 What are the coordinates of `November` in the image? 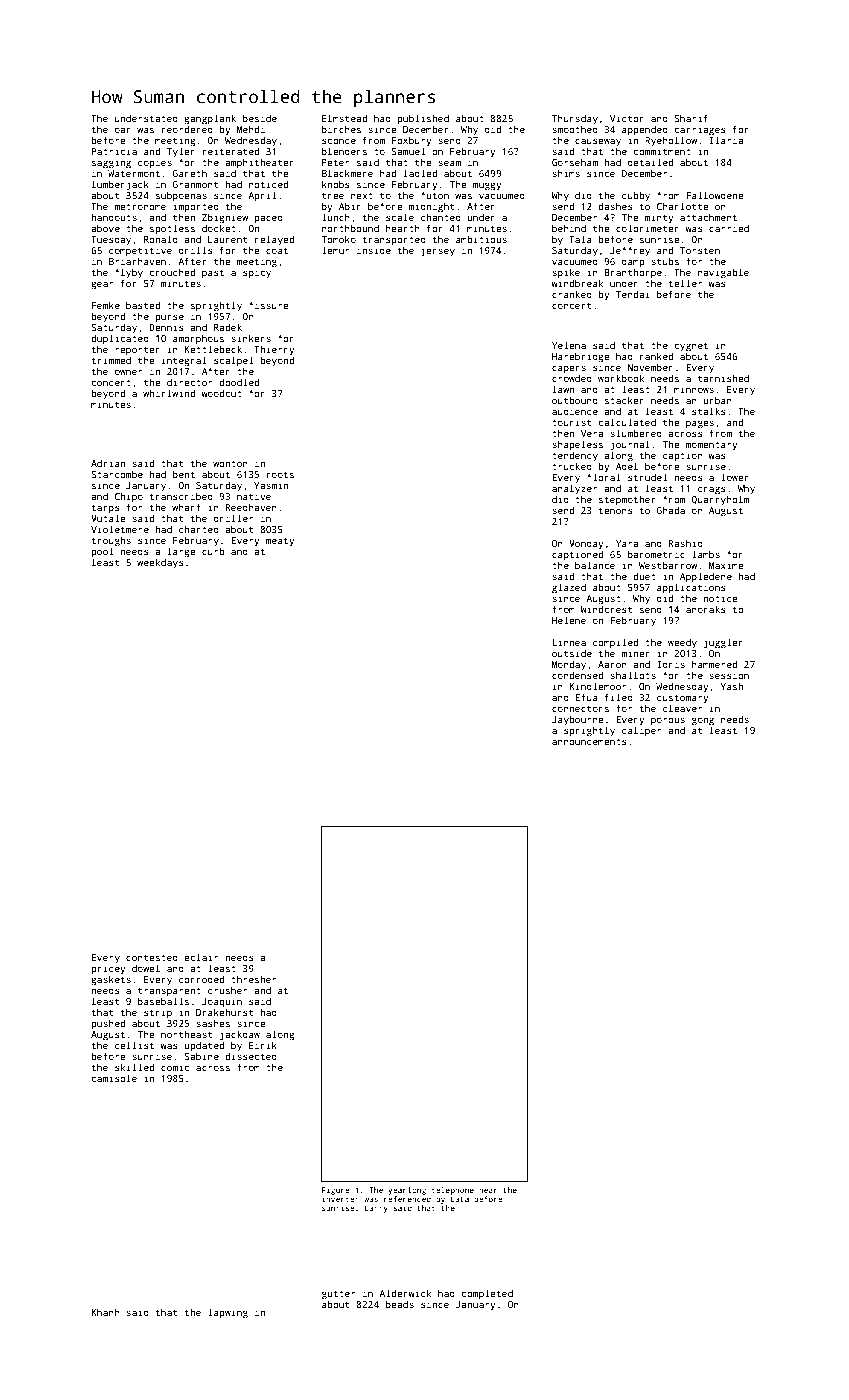 It's located at (650, 367).
